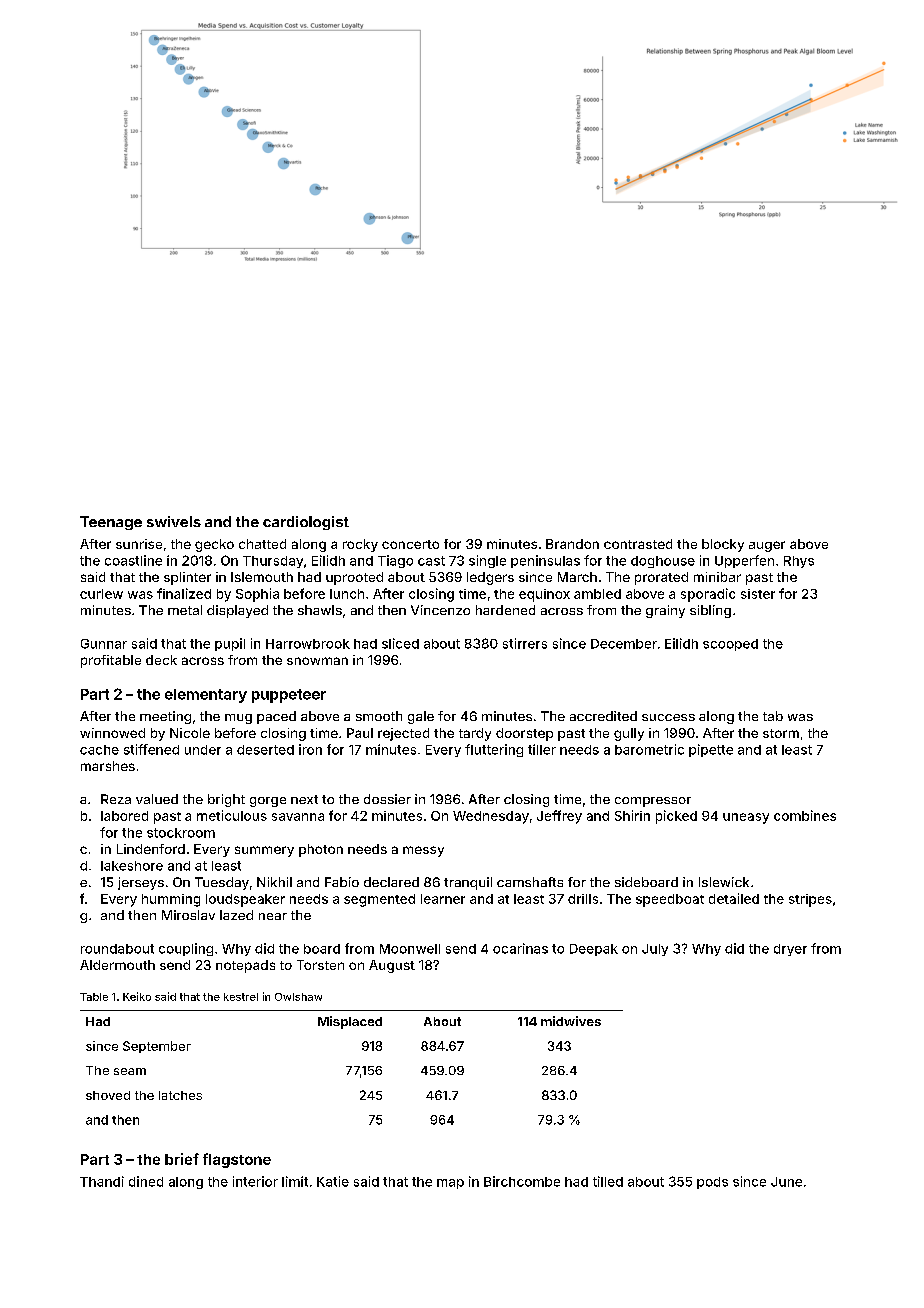 The image size is (924, 1308). I want to click on latches, so click(180, 1095).
